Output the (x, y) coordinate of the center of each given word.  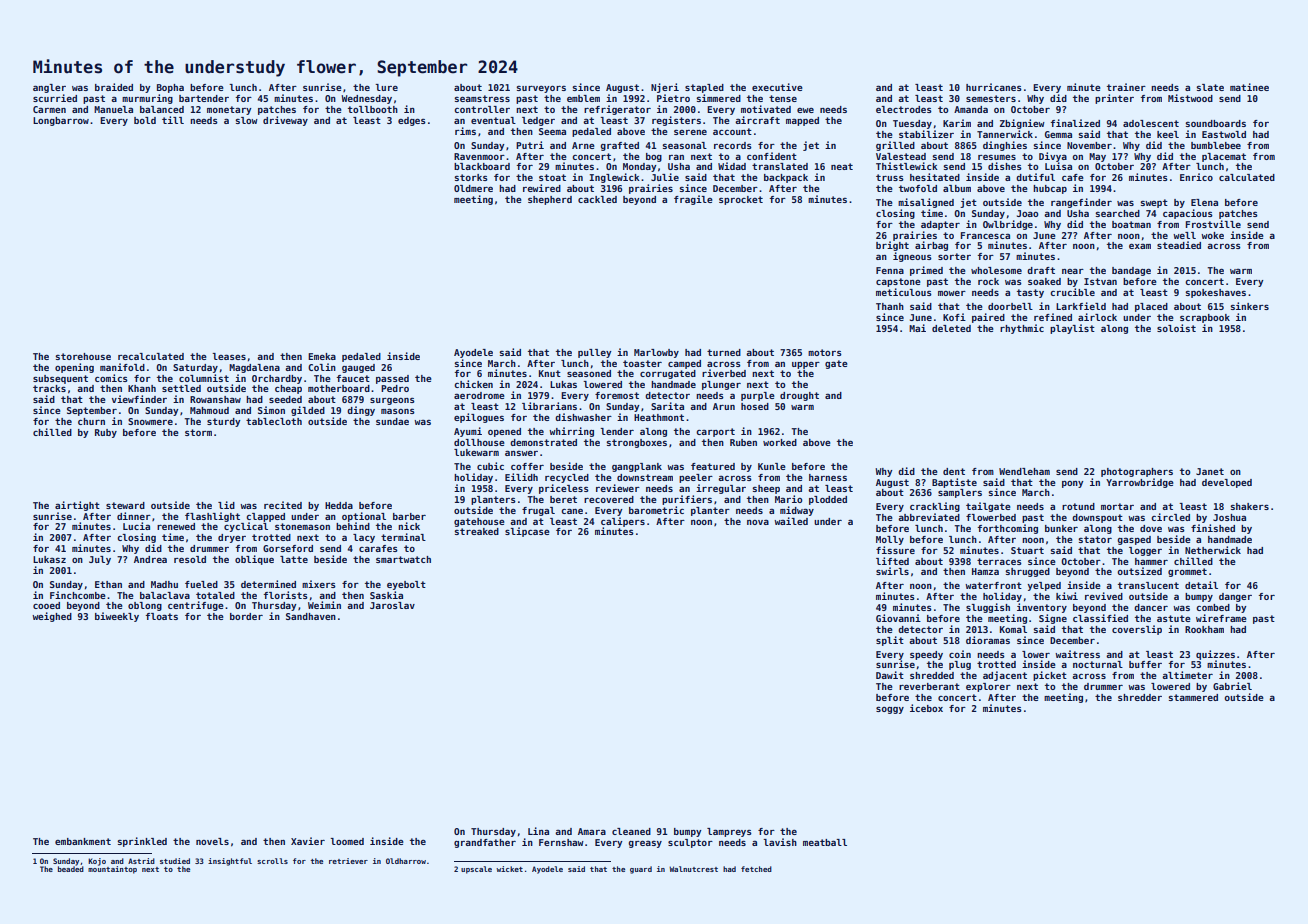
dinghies (1005, 146)
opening (74, 368)
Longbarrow (61, 121)
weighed (52, 617)
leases (229, 356)
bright (892, 246)
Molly (890, 540)
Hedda (339, 505)
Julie (665, 177)
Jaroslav (392, 605)
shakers (1249, 506)
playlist (1072, 329)
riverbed (724, 373)
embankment (83, 841)
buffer (1145, 664)
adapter (940, 225)
